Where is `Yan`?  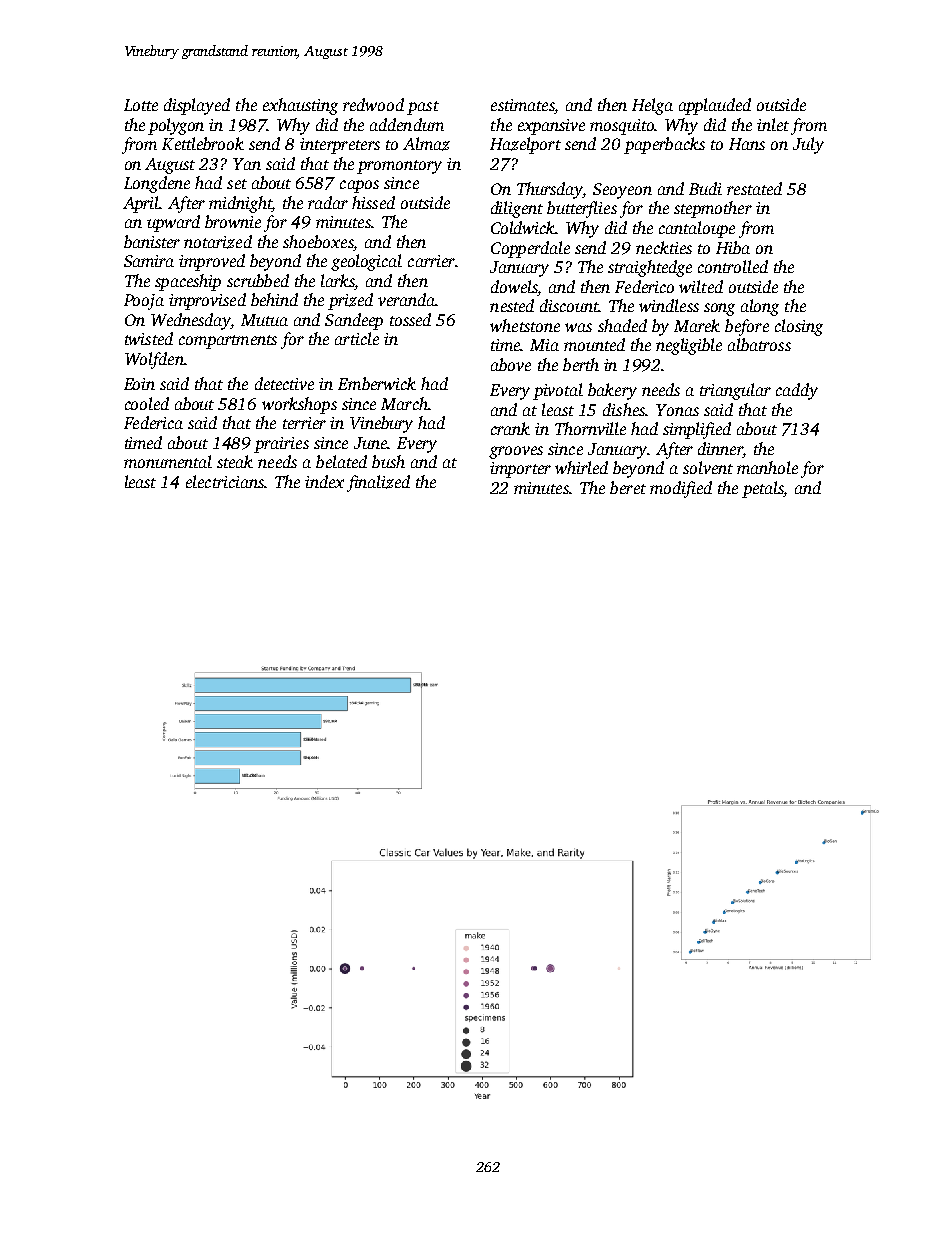 Yan is located at coordinates (247, 164).
